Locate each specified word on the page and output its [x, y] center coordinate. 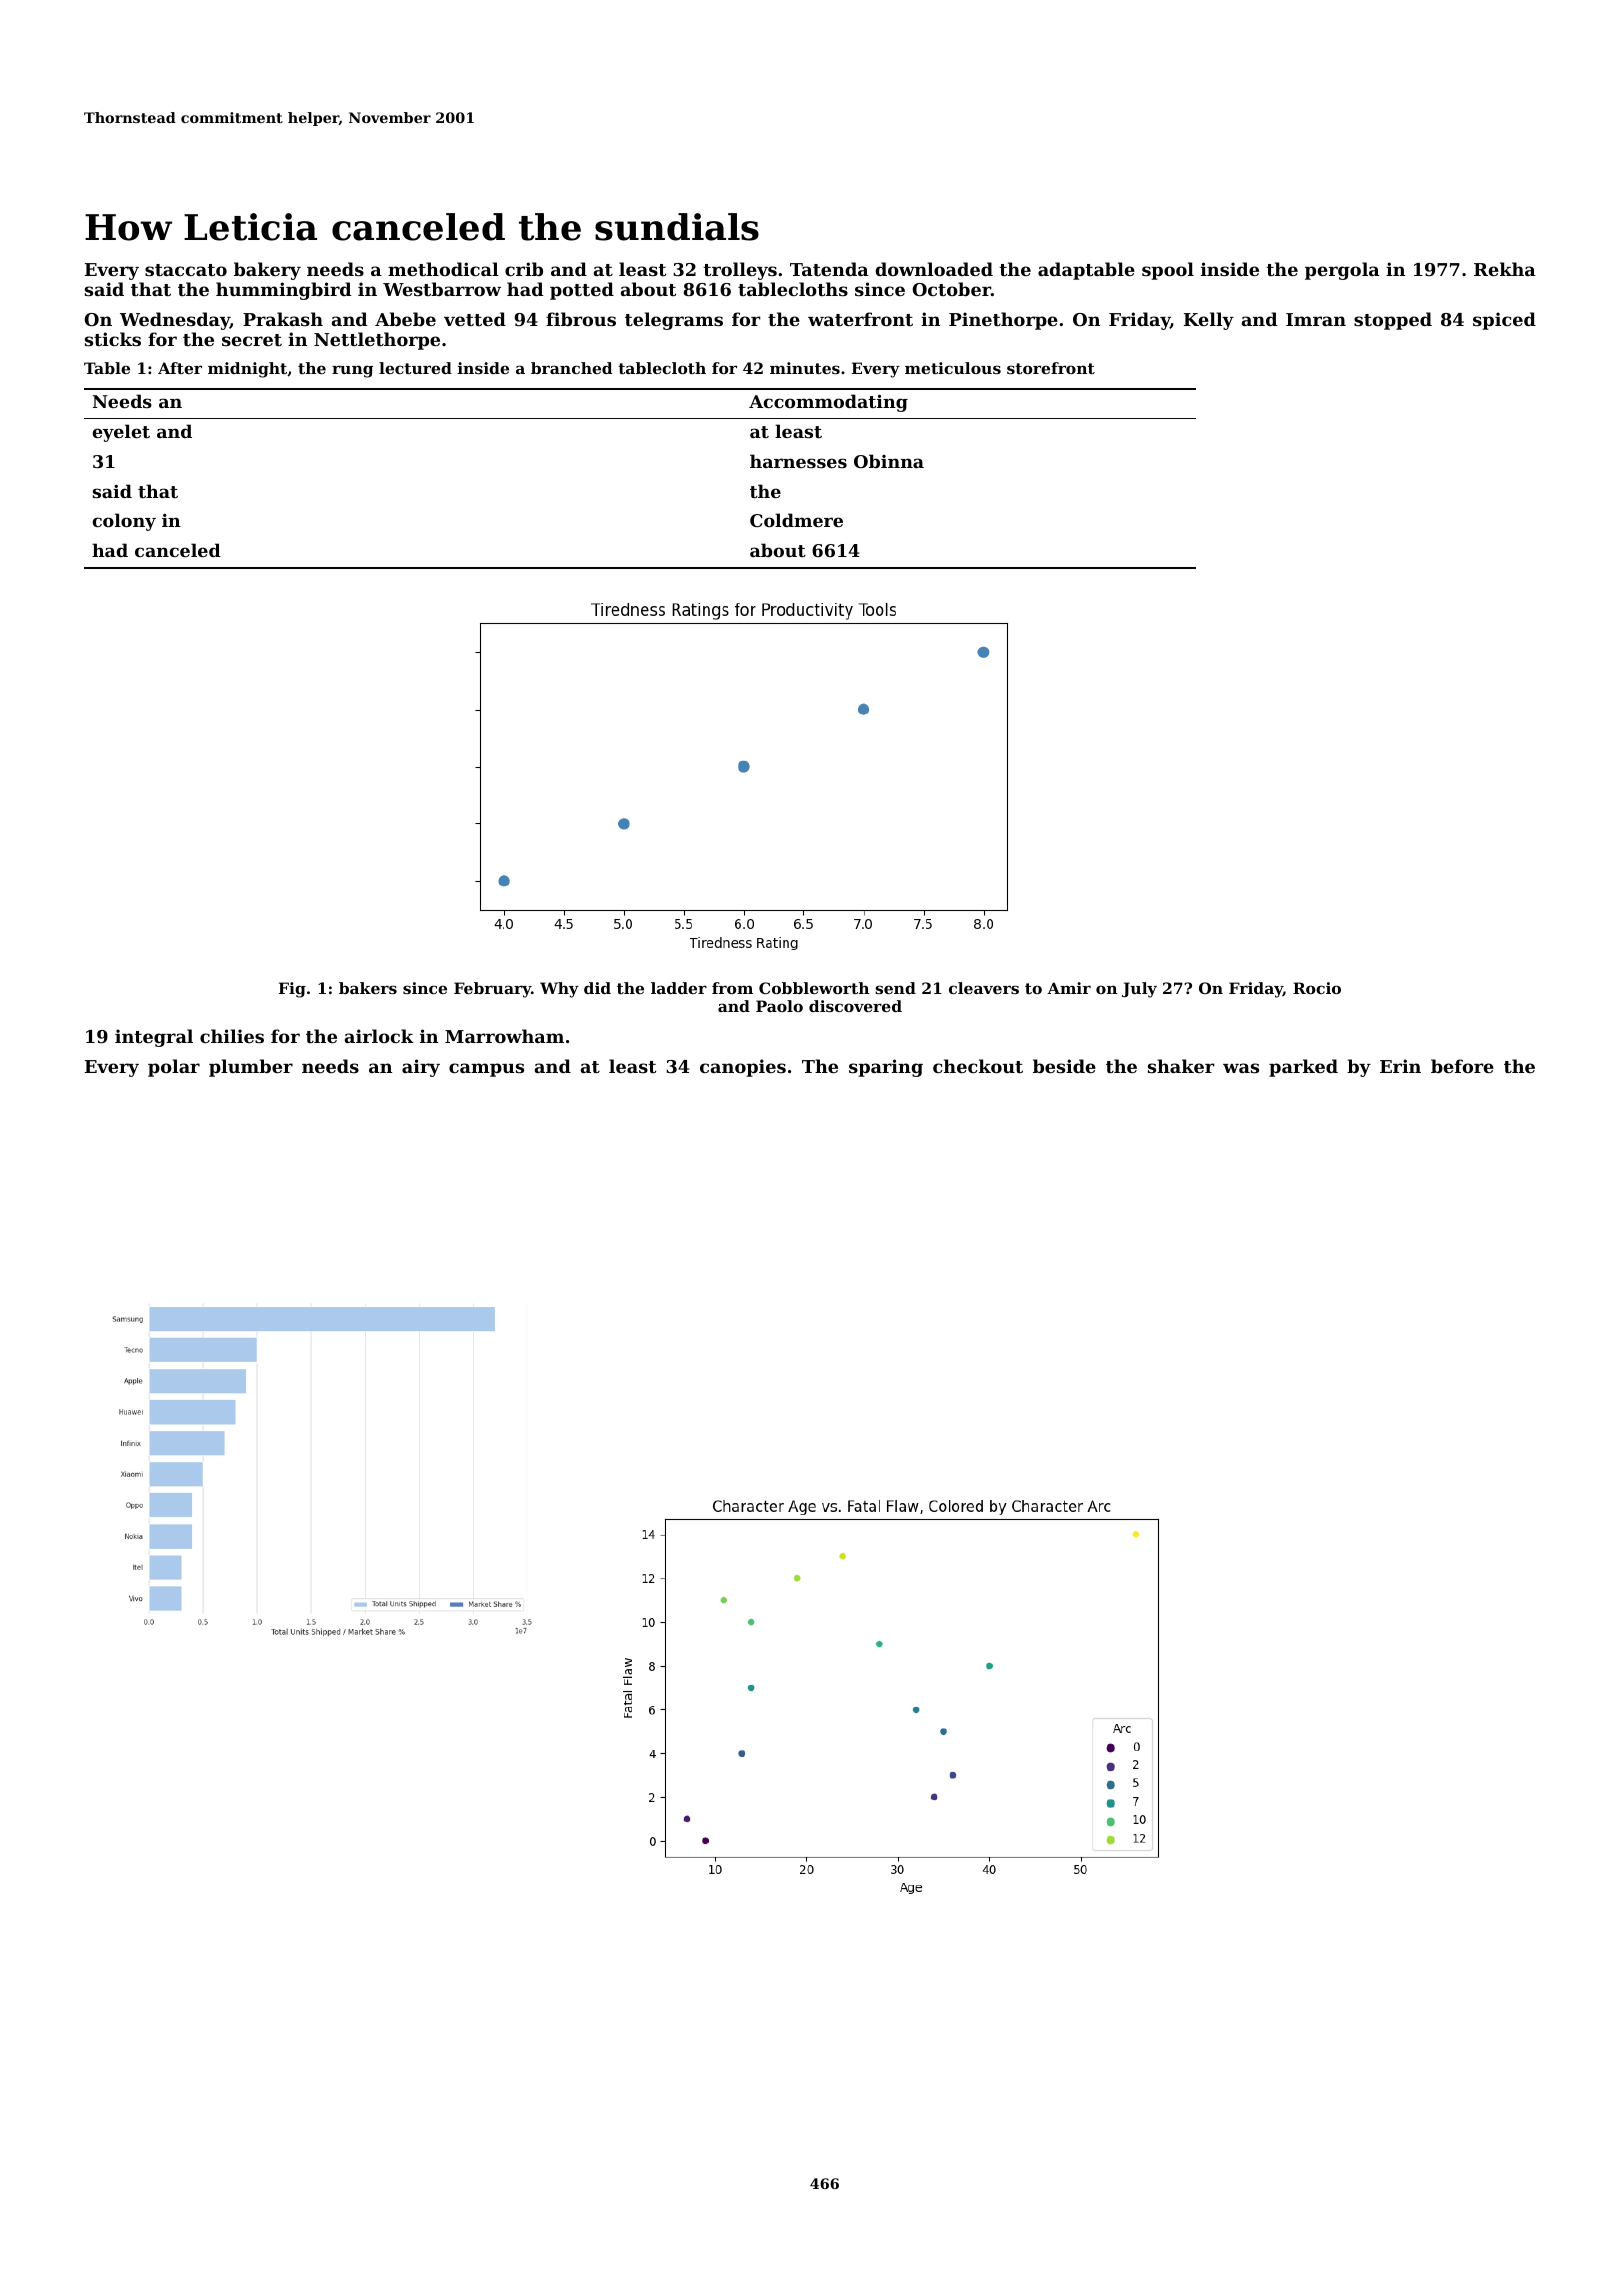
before [1462, 1066]
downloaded [934, 269]
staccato [186, 270]
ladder [679, 988]
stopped [1393, 321]
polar [174, 1068]
